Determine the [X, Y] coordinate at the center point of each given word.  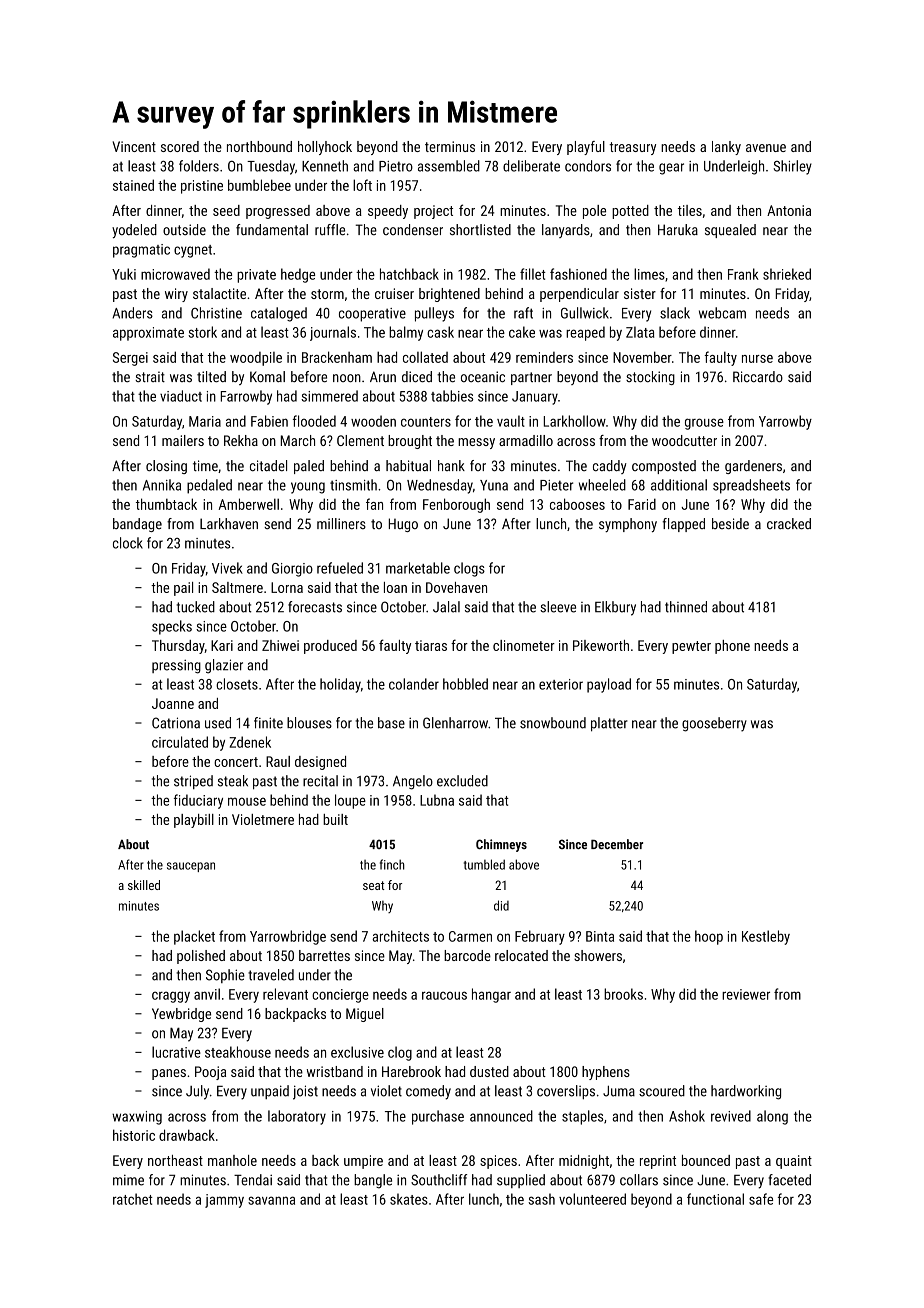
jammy [224, 1201]
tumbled [484, 864]
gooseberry [714, 724]
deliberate [531, 166]
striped [193, 782]
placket [194, 937]
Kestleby [766, 937]
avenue [766, 148]
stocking [650, 378]
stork [202, 332]
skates [409, 1199]
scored [180, 146]
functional [715, 1199]
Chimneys [501, 845]
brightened [449, 295]
